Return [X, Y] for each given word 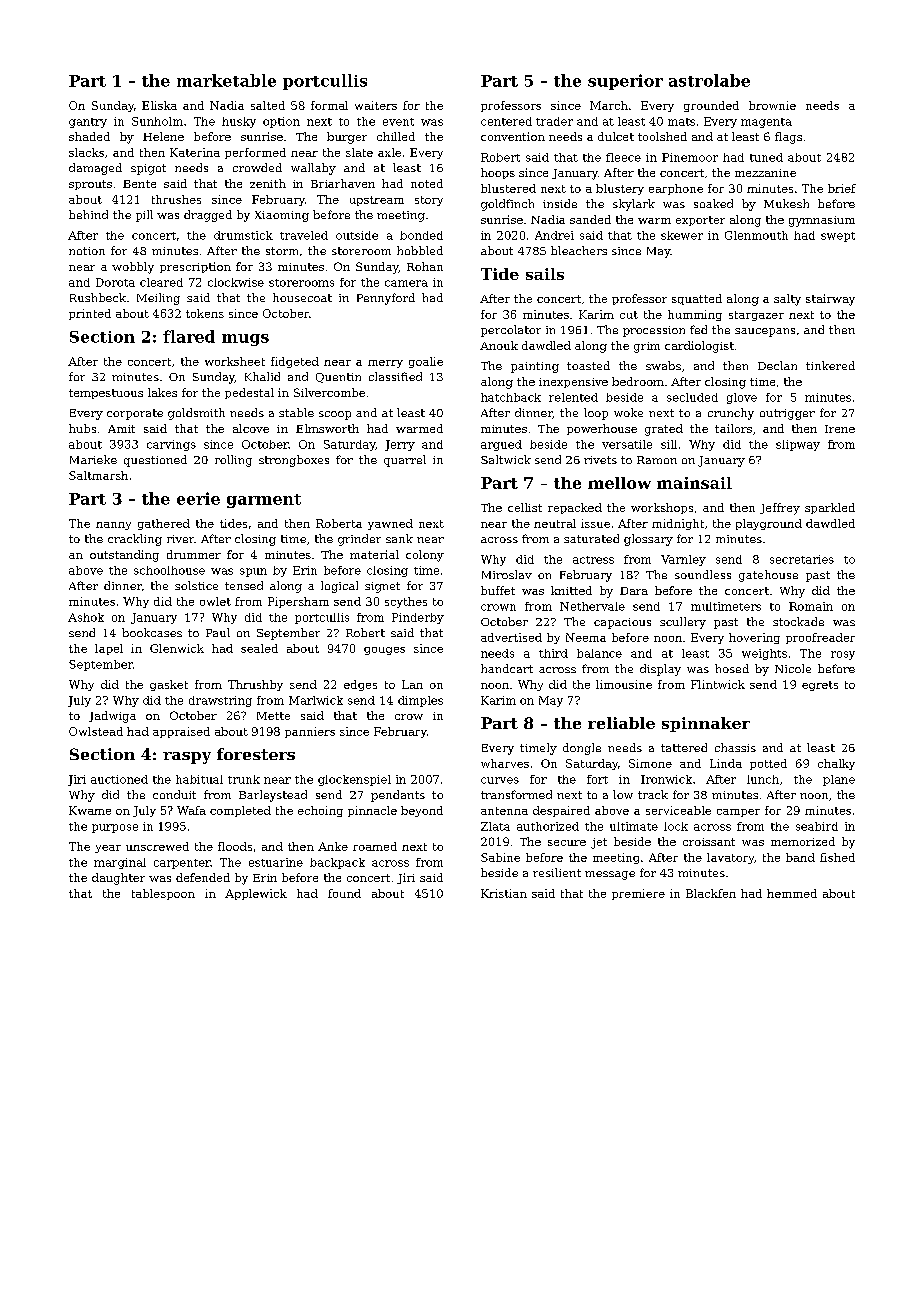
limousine [624, 684]
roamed [375, 846]
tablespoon [163, 894]
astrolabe [709, 80]
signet [382, 587]
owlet [215, 601]
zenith [268, 183]
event [398, 122]
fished [837, 857]
